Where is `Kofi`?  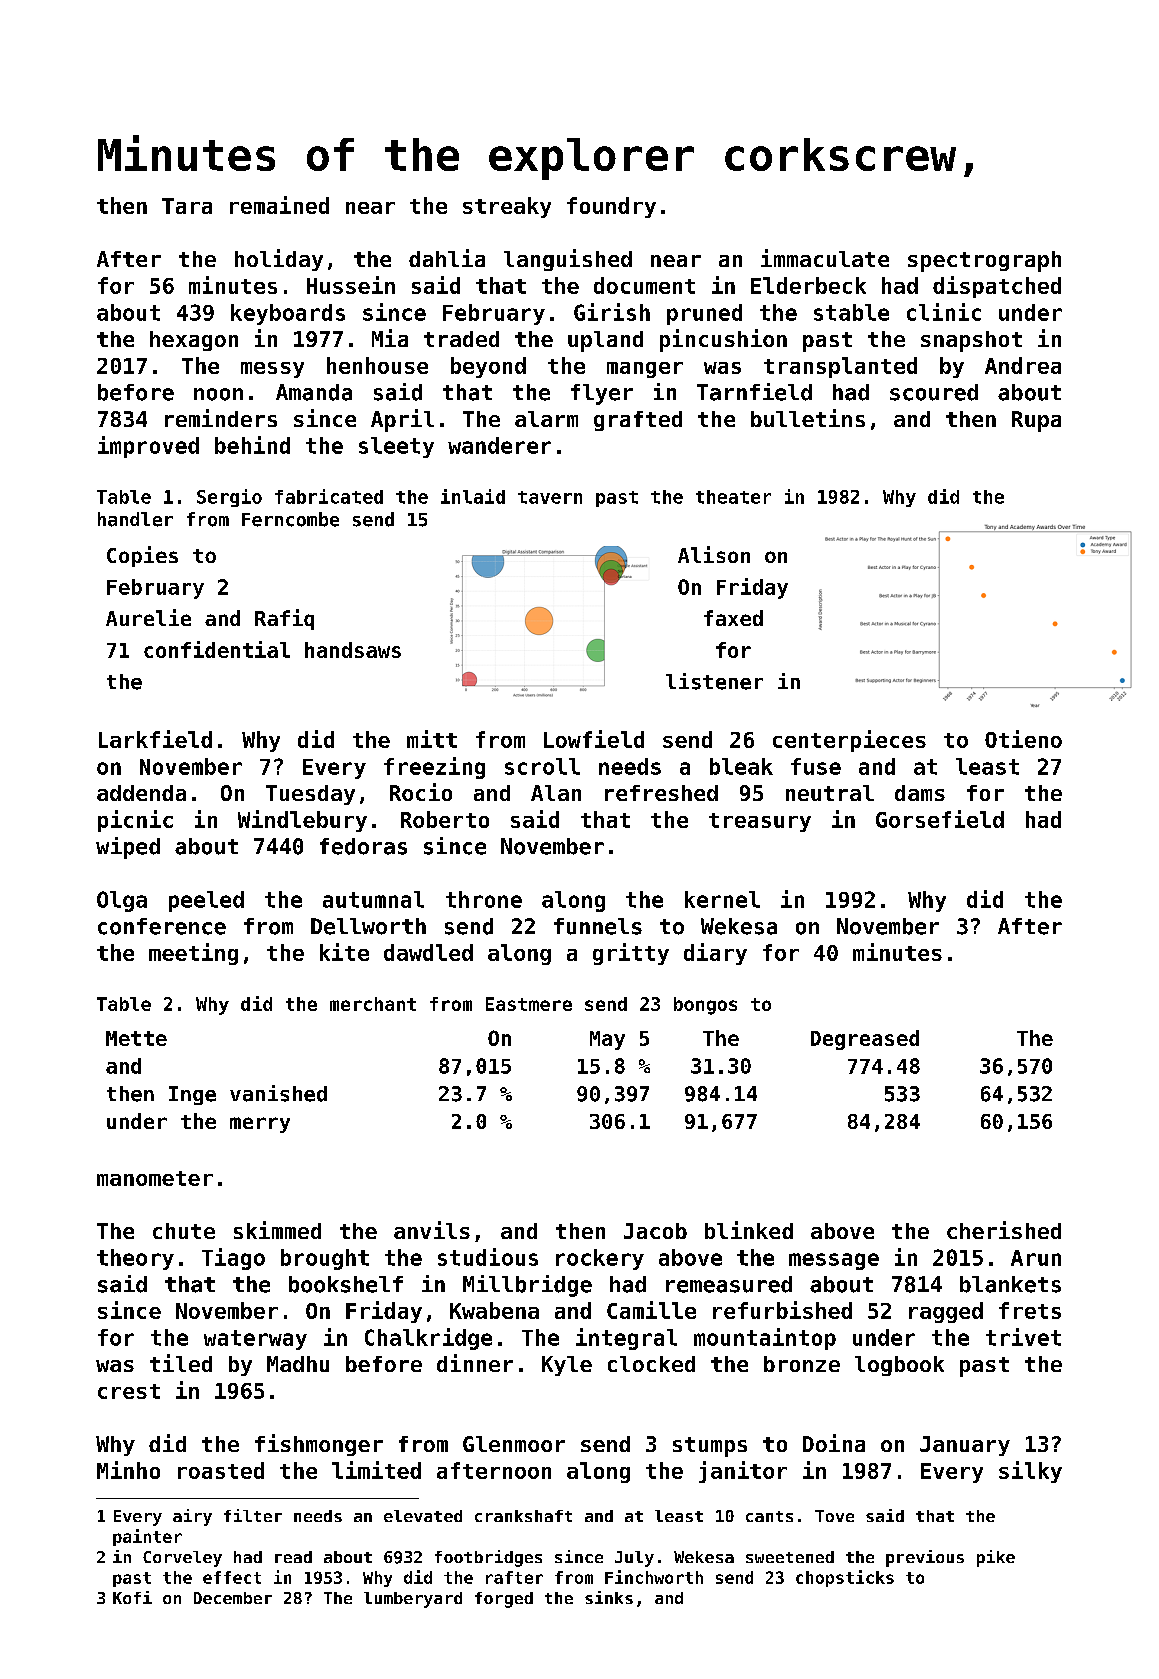 Kofi is located at coordinates (132, 1597).
